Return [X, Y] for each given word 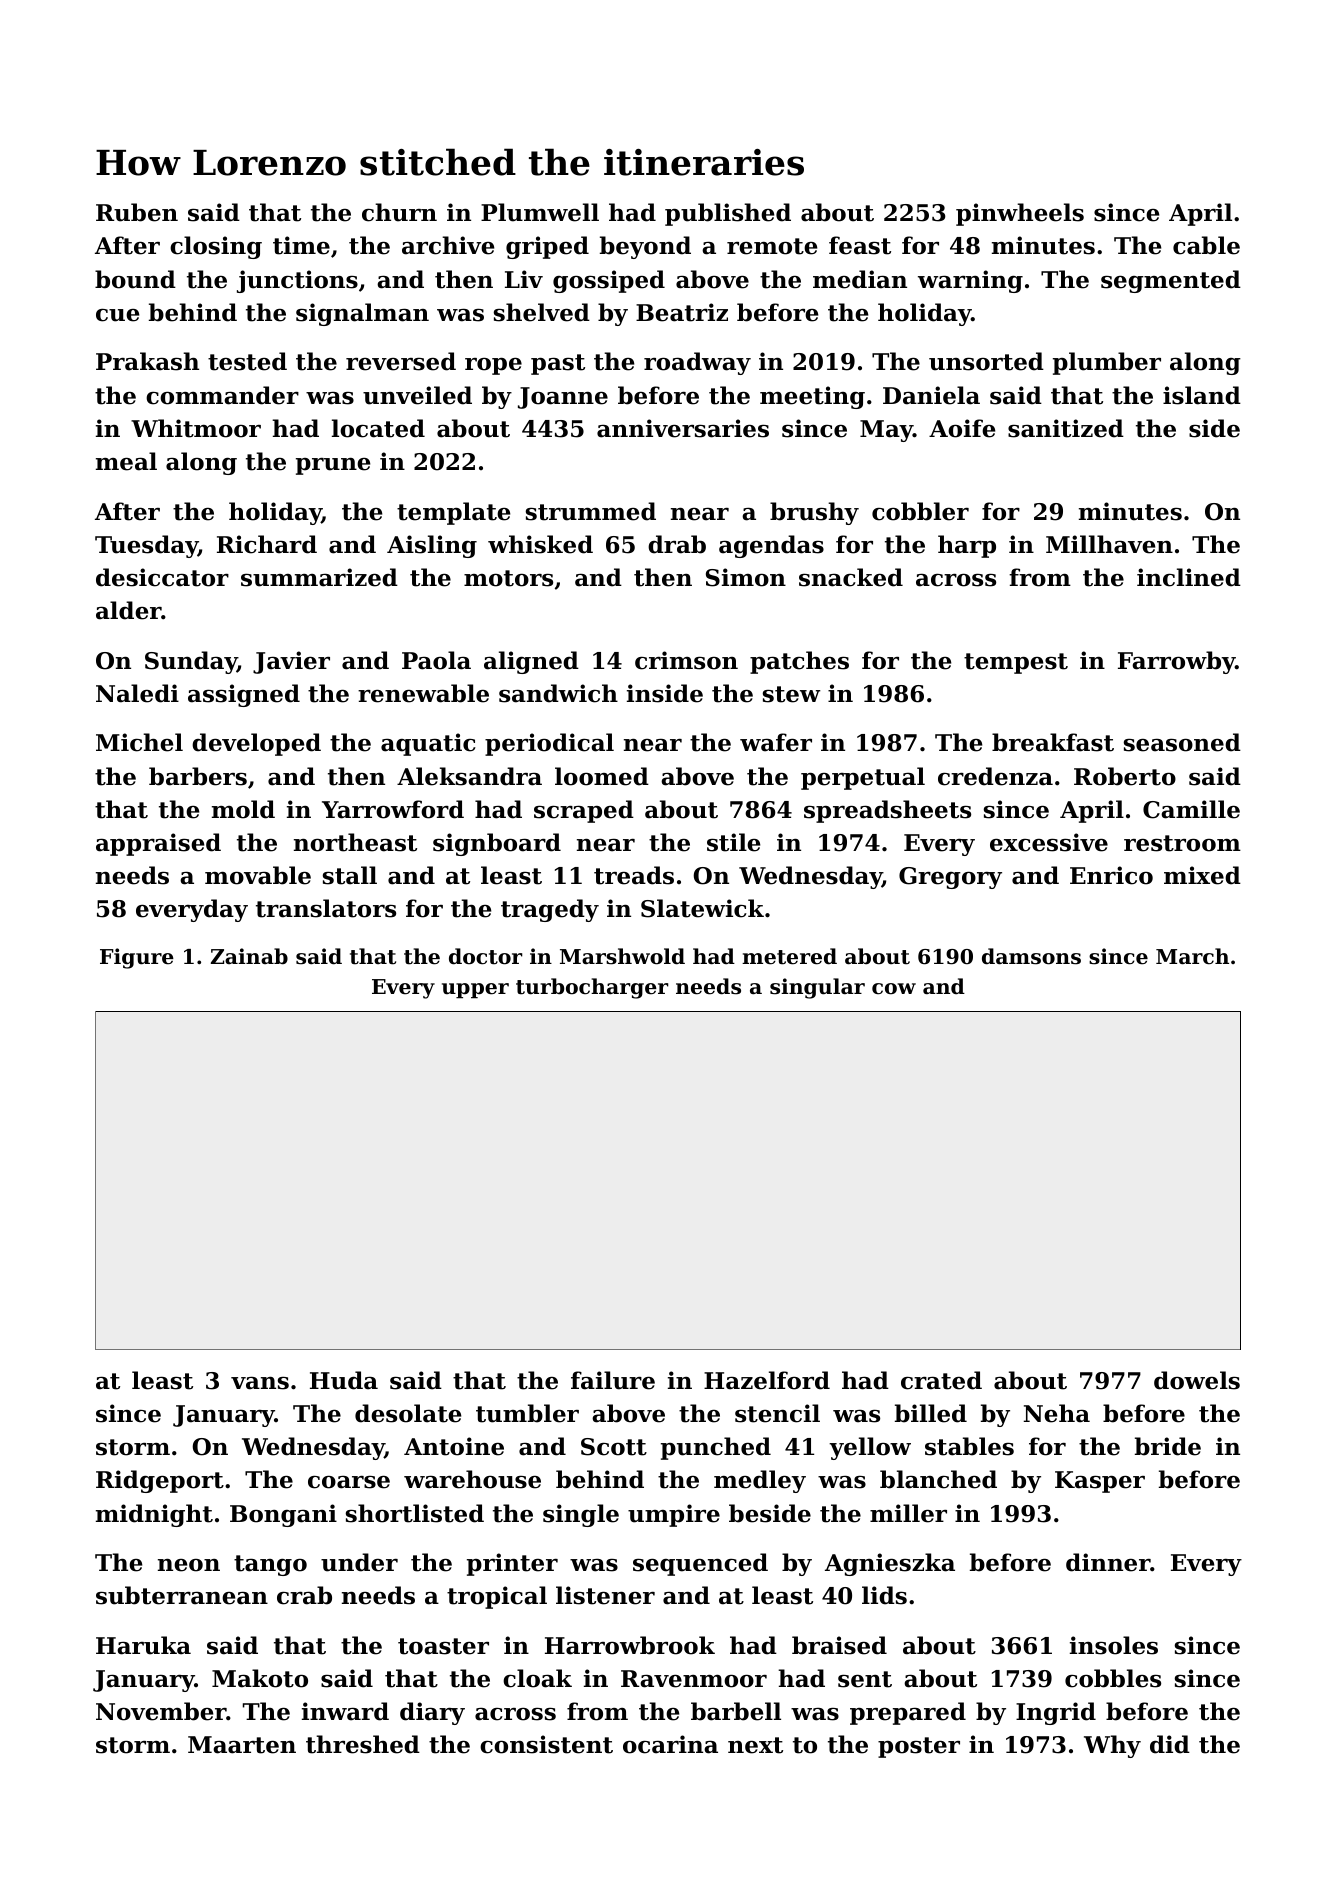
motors [508, 578]
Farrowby [1176, 662]
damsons [1031, 956]
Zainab [249, 956]
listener [605, 1595]
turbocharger [592, 988]
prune [333, 466]
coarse [349, 1482]
